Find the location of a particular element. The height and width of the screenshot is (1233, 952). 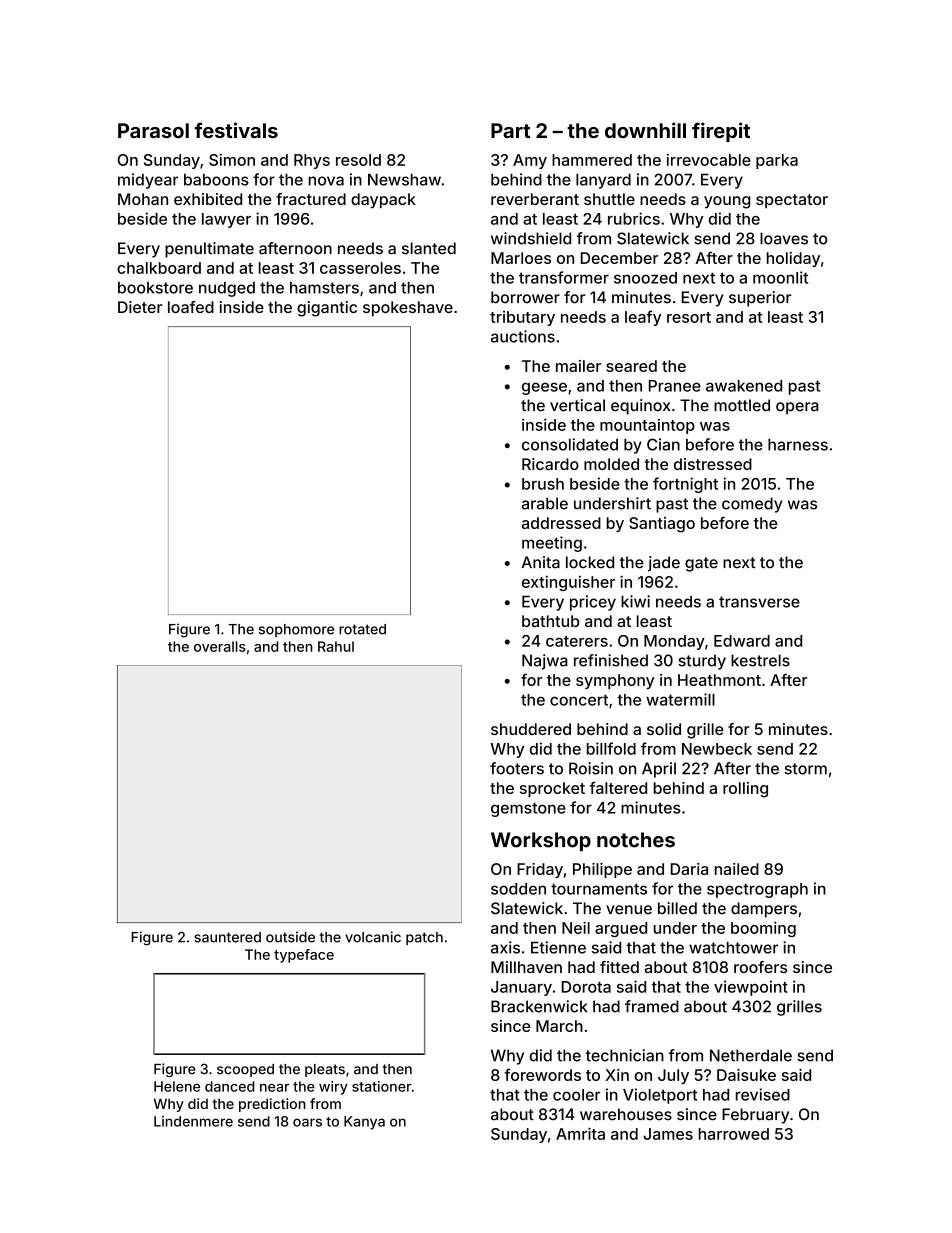

harrowed is located at coordinates (734, 1134).
